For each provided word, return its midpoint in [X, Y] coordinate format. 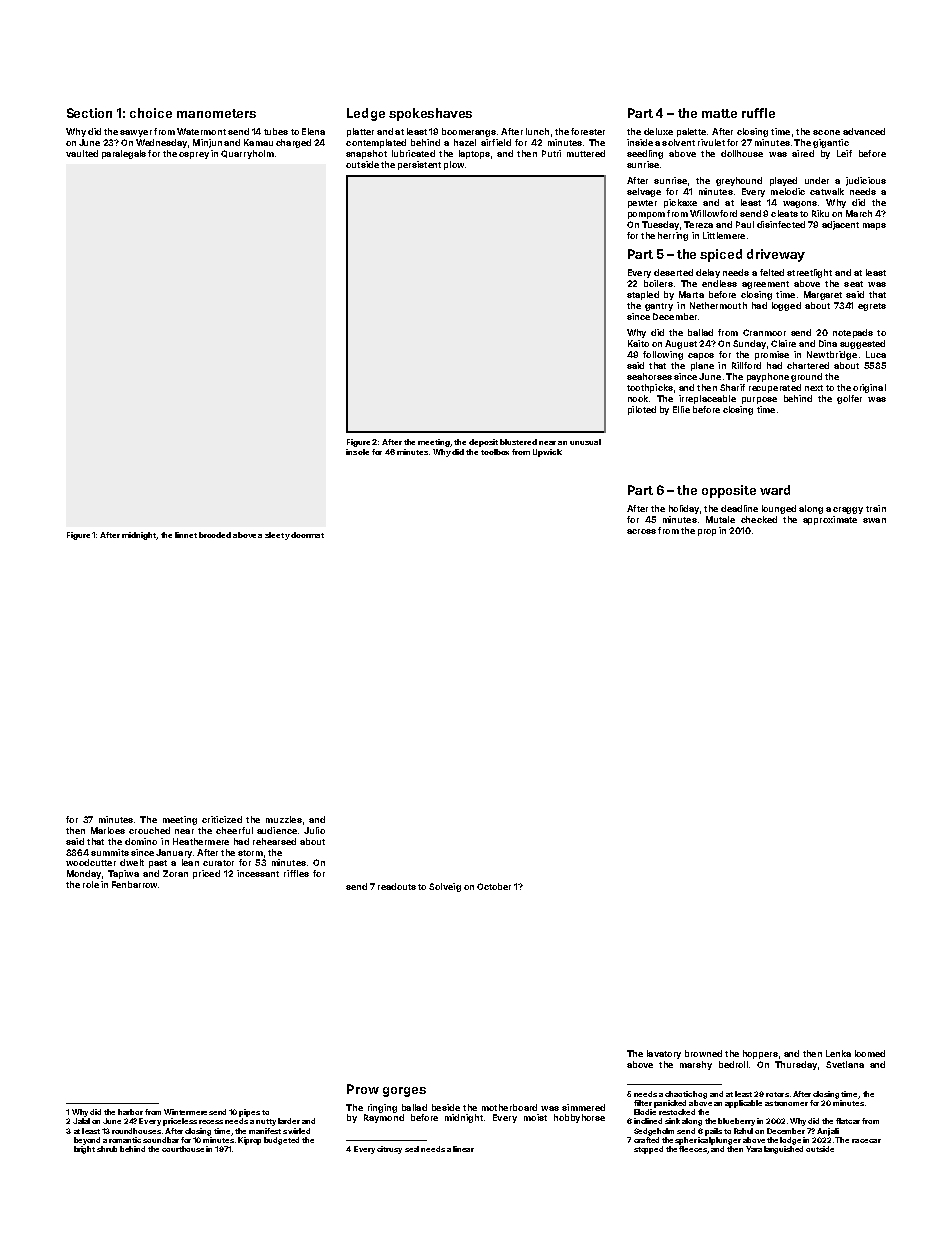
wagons [800, 204]
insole [357, 452]
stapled [643, 295]
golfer [849, 399]
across [641, 531]
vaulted [82, 153]
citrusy [389, 1150]
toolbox [495, 452]
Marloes [108, 830]
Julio [314, 830]
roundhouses [136, 1131]
